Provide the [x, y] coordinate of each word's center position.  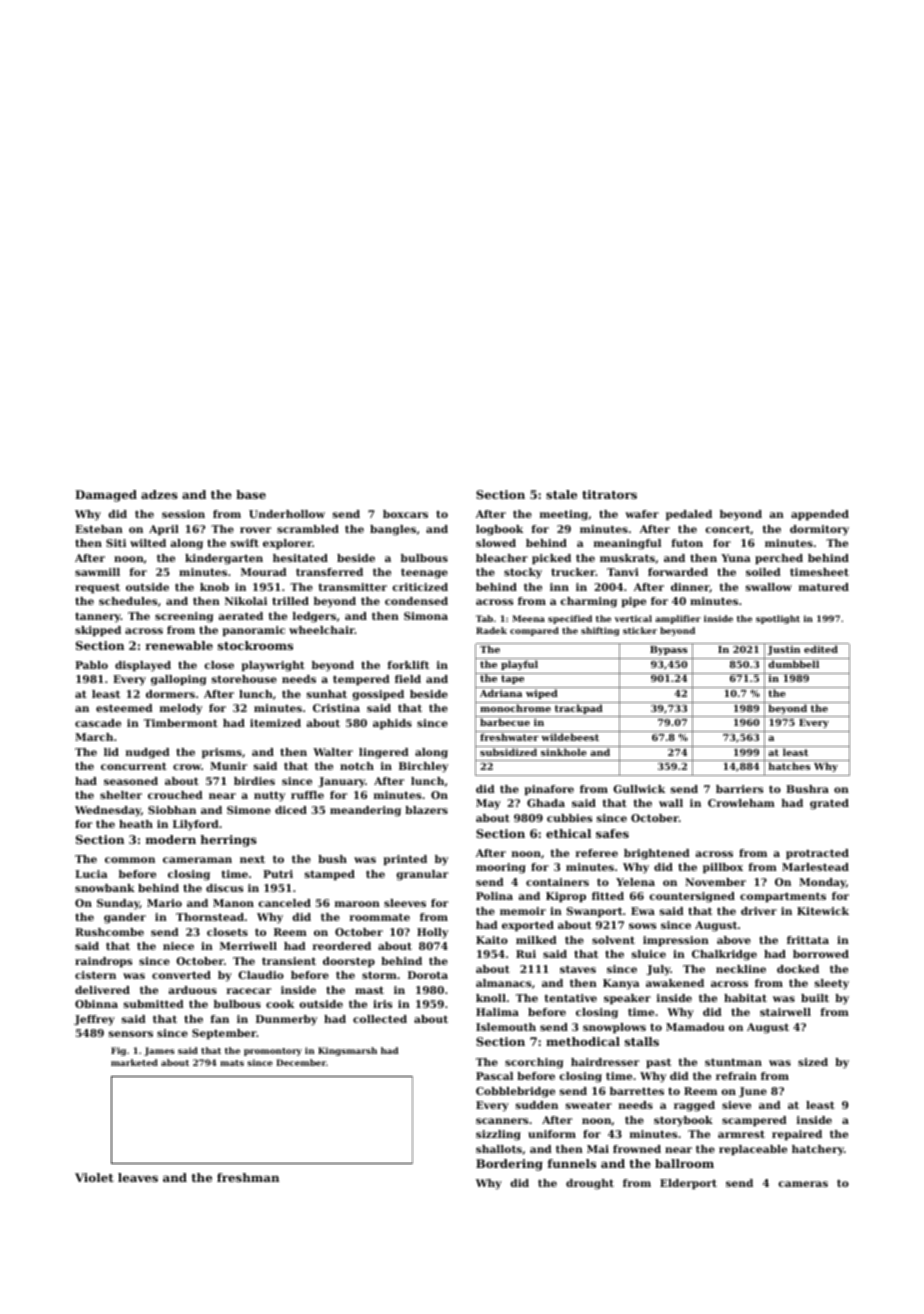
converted [181, 975]
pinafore [549, 790]
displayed [143, 666]
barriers [739, 789]
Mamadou [695, 1027]
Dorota [428, 975]
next [252, 859]
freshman [248, 1177]
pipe [633, 602]
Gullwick [639, 789]
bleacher [502, 558]
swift [245, 543]
